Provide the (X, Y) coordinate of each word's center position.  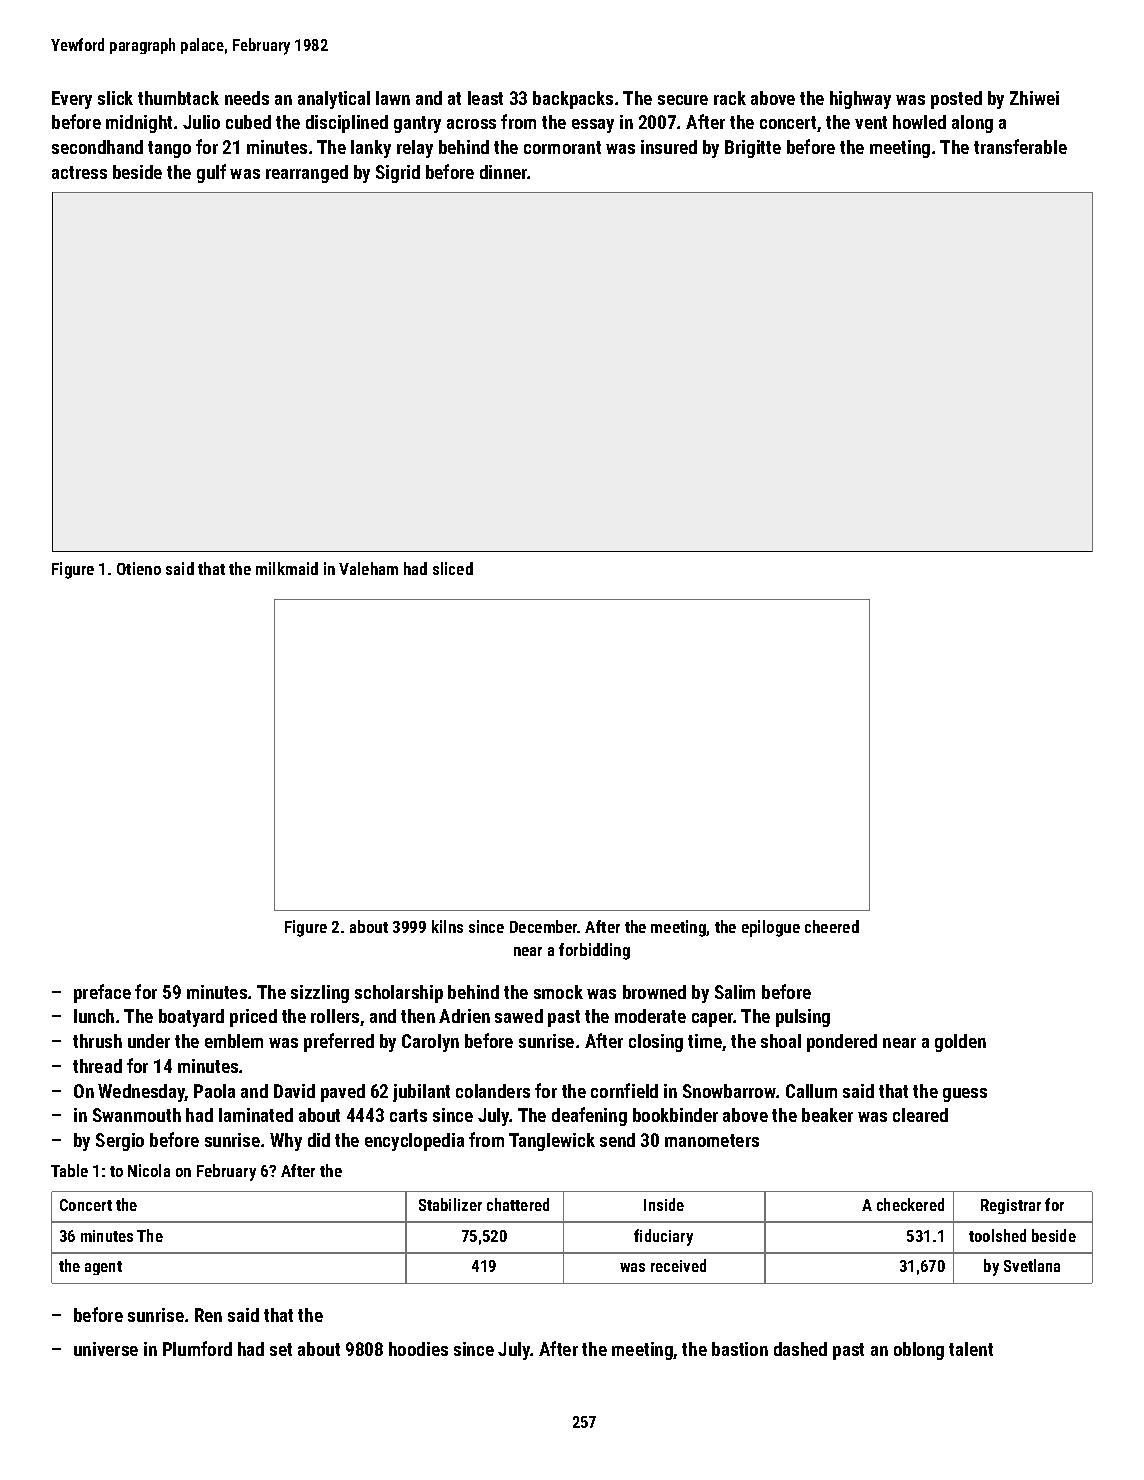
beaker (827, 1115)
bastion (740, 1349)
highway (860, 100)
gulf (211, 173)
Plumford (197, 1348)
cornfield (624, 1090)
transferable (1020, 146)
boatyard (191, 1018)
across (471, 124)
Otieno (139, 568)
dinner (504, 172)
